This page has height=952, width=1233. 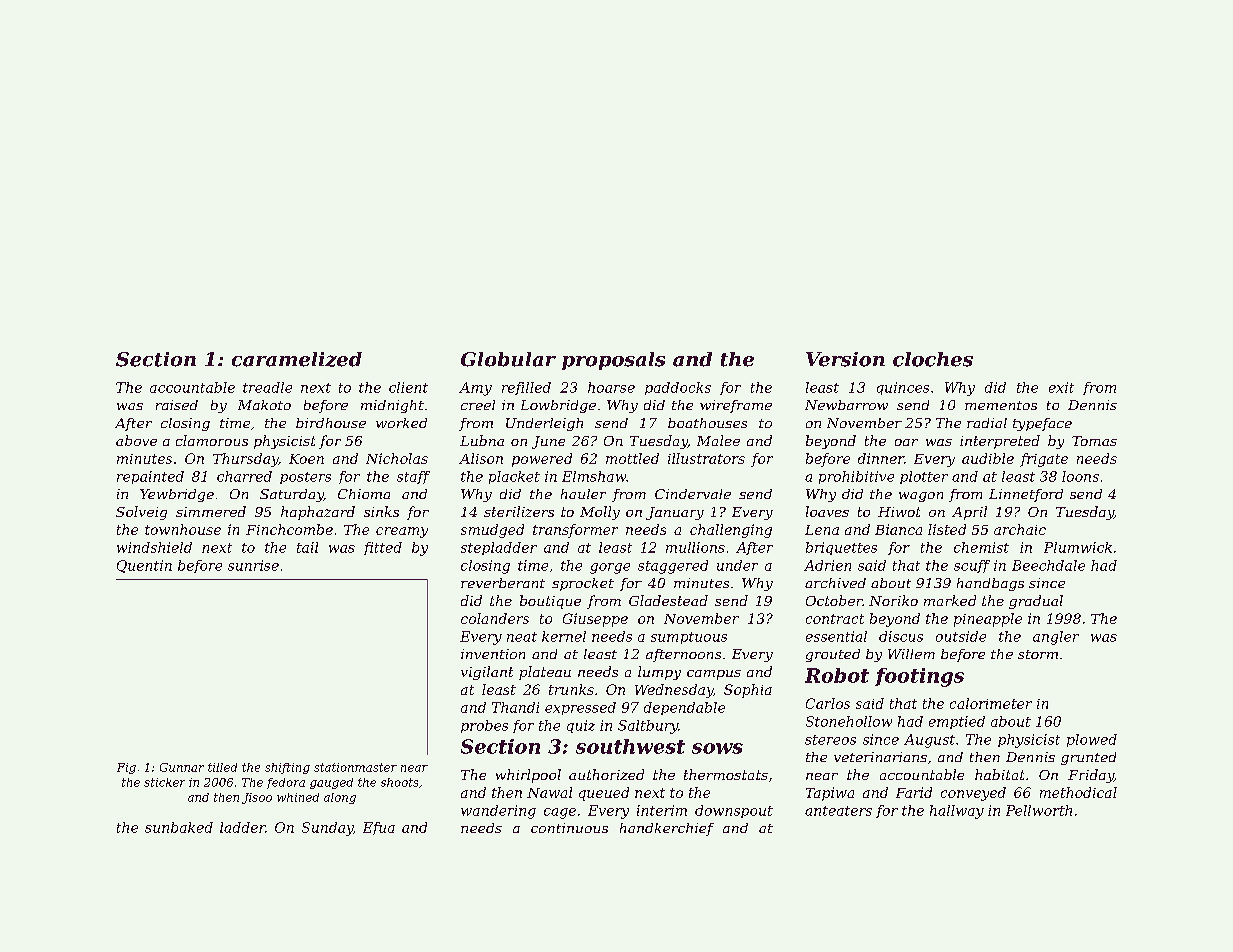 What do you see at coordinates (493, 654) in the page?
I see `invention` at bounding box center [493, 654].
